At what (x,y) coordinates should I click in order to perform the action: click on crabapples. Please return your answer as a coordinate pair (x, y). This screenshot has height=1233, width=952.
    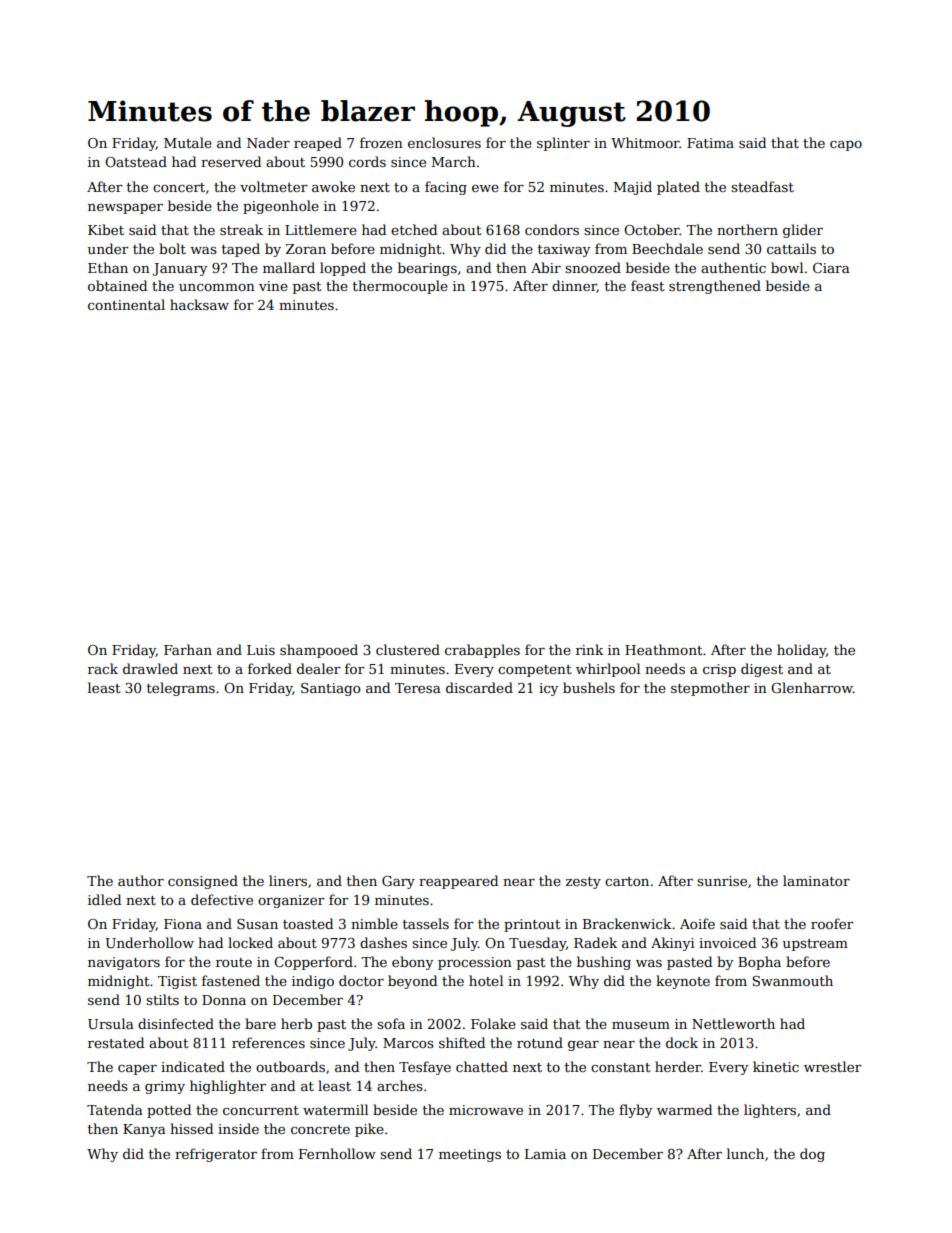
    Looking at the image, I should click on (482, 651).
